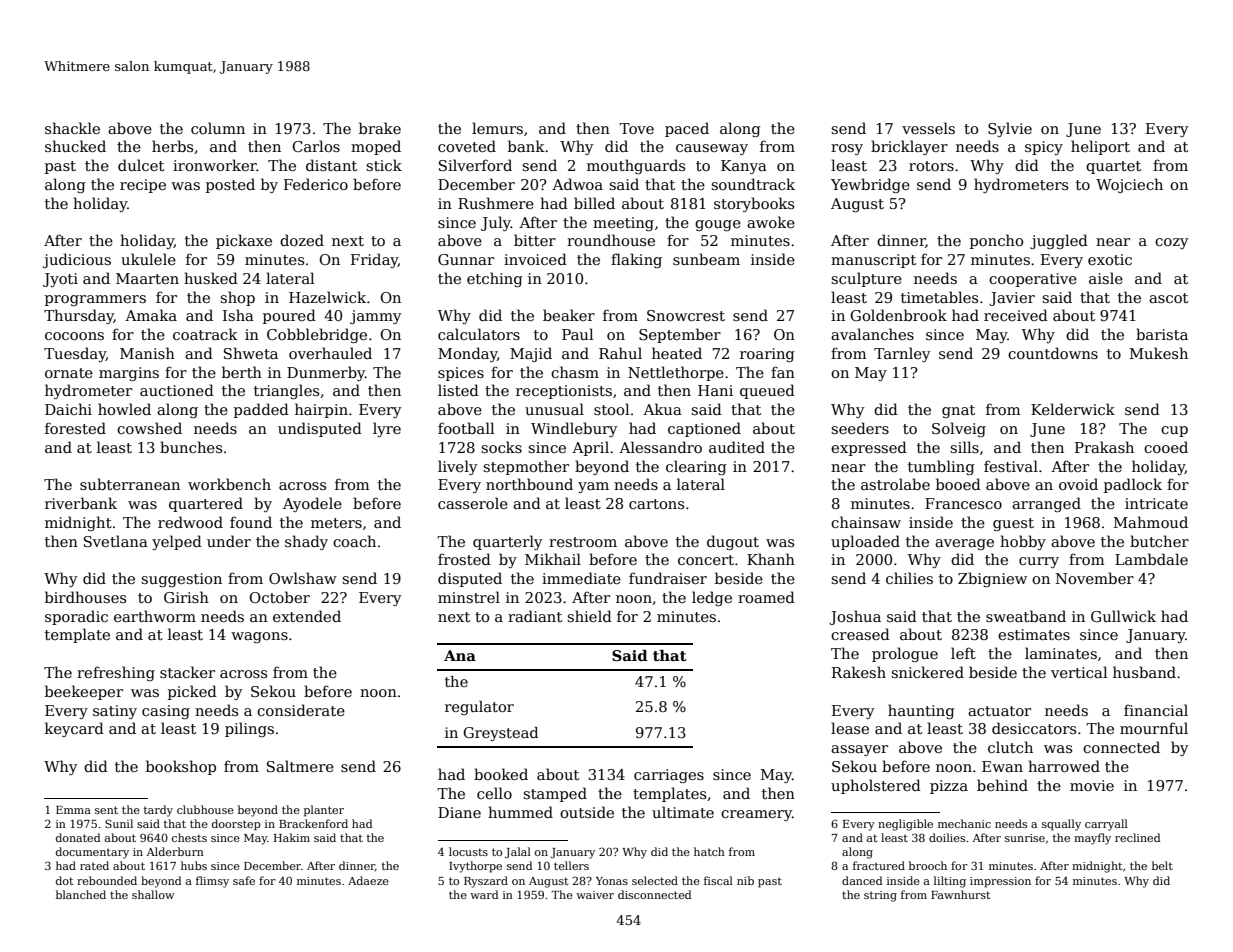  What do you see at coordinates (712, 598) in the screenshot?
I see `ledge` at bounding box center [712, 598].
